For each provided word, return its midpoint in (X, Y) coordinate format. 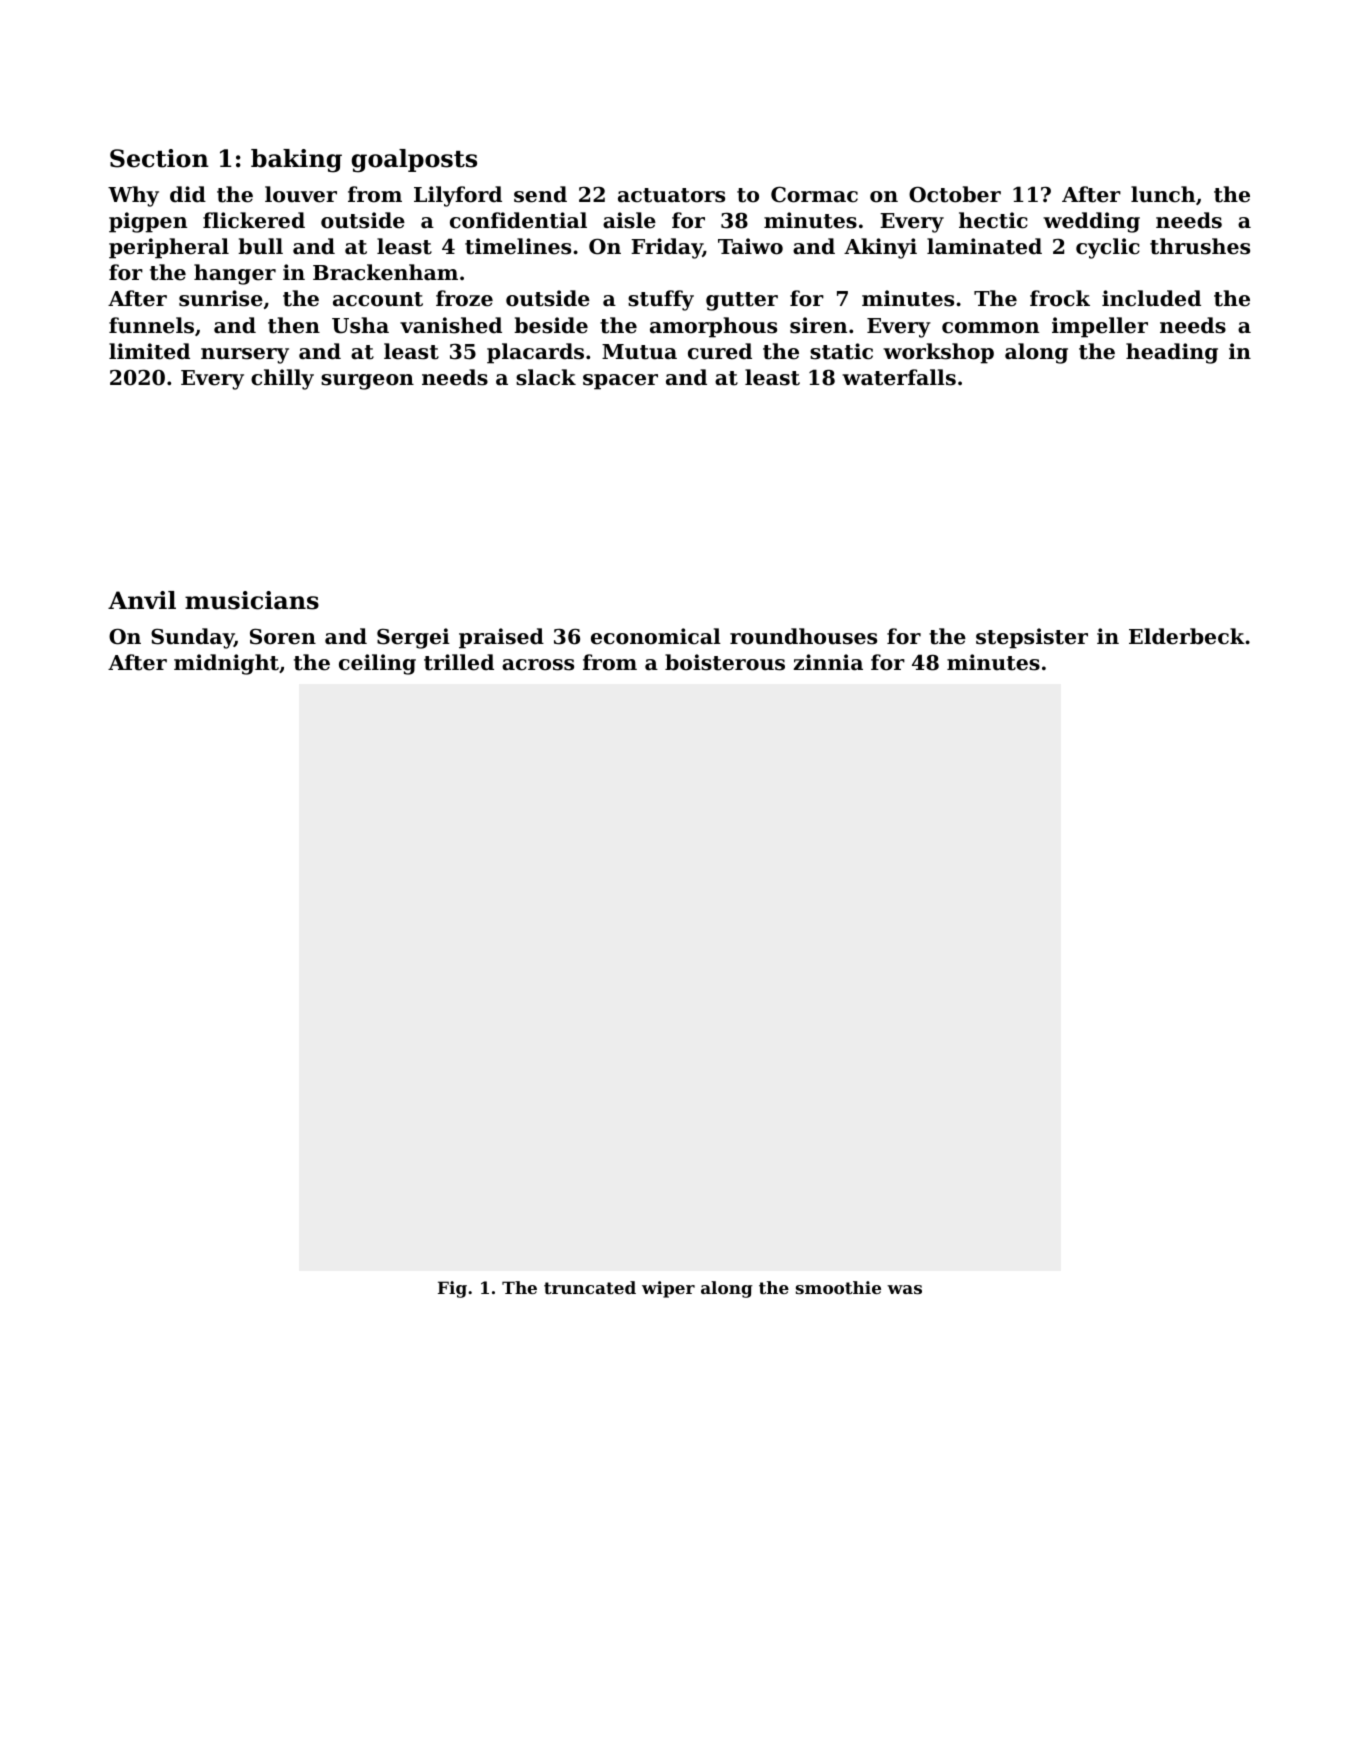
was (904, 1289)
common (990, 328)
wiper (668, 1289)
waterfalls (899, 377)
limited (149, 351)
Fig (452, 1289)
